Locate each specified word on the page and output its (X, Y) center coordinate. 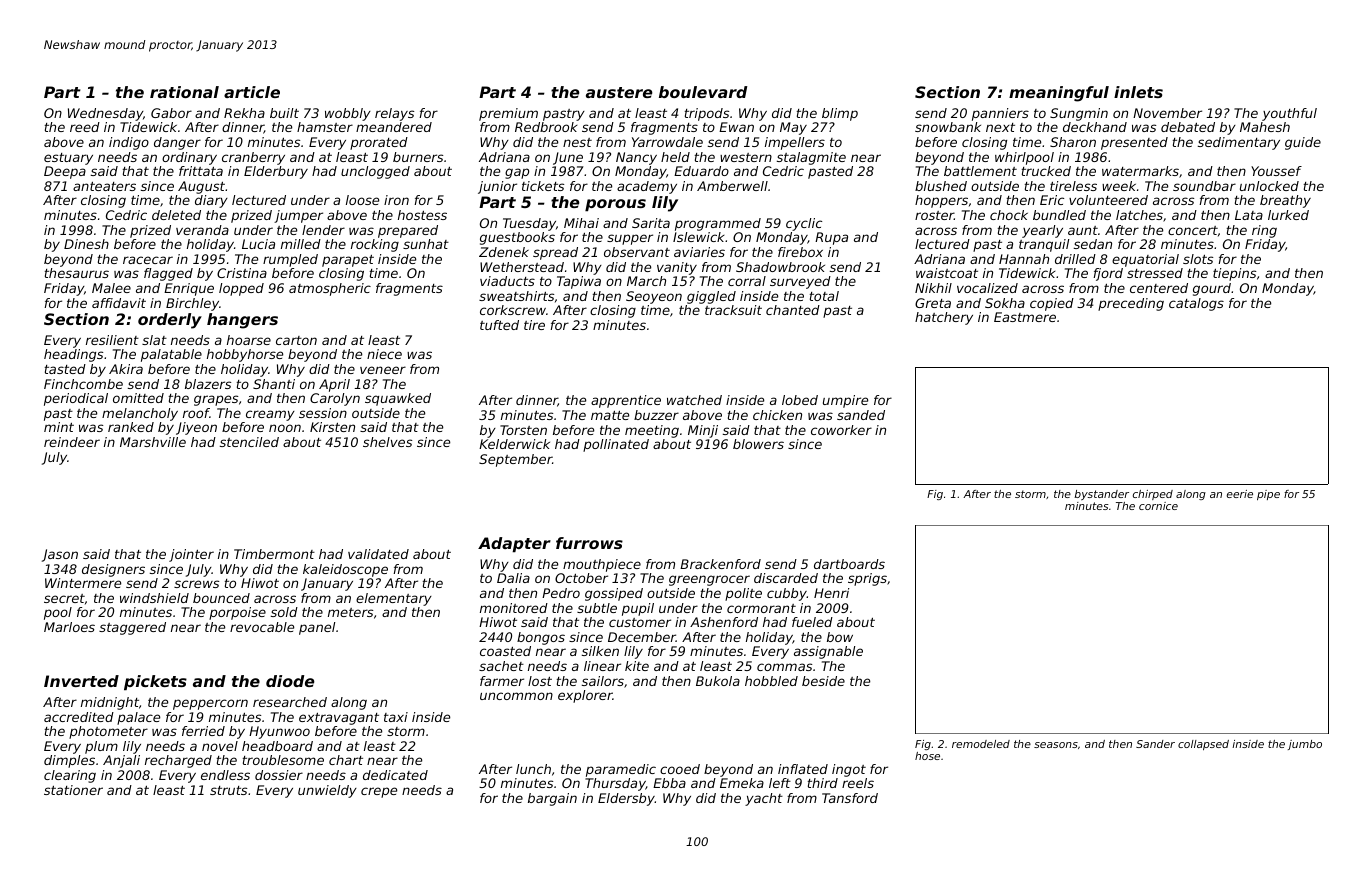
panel (317, 628)
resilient (112, 340)
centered (1159, 288)
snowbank (948, 127)
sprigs (867, 579)
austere (619, 92)
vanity (677, 268)
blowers (758, 444)
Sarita (651, 223)
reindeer (72, 442)
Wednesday (105, 114)
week (1119, 186)
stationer (73, 790)
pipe (1268, 495)
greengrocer (709, 580)
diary (211, 201)
